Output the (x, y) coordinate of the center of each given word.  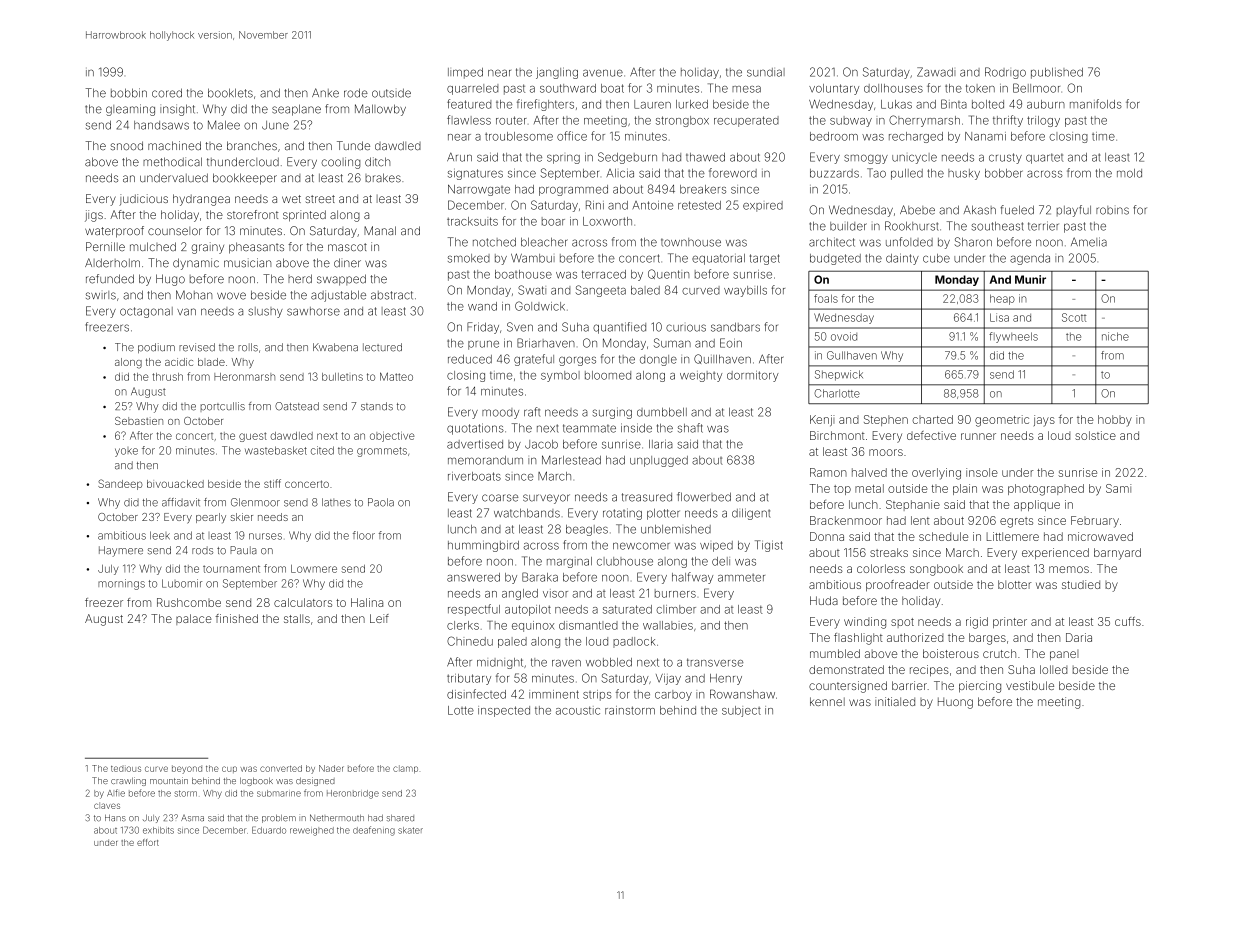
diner (347, 263)
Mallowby (380, 110)
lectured (382, 347)
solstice (1095, 435)
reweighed (312, 831)
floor (364, 535)
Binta (954, 104)
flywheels (1013, 337)
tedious (126, 769)
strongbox (682, 121)
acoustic (578, 710)
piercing (980, 687)
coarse (500, 498)
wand (482, 306)
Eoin (731, 343)
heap (1002, 299)
